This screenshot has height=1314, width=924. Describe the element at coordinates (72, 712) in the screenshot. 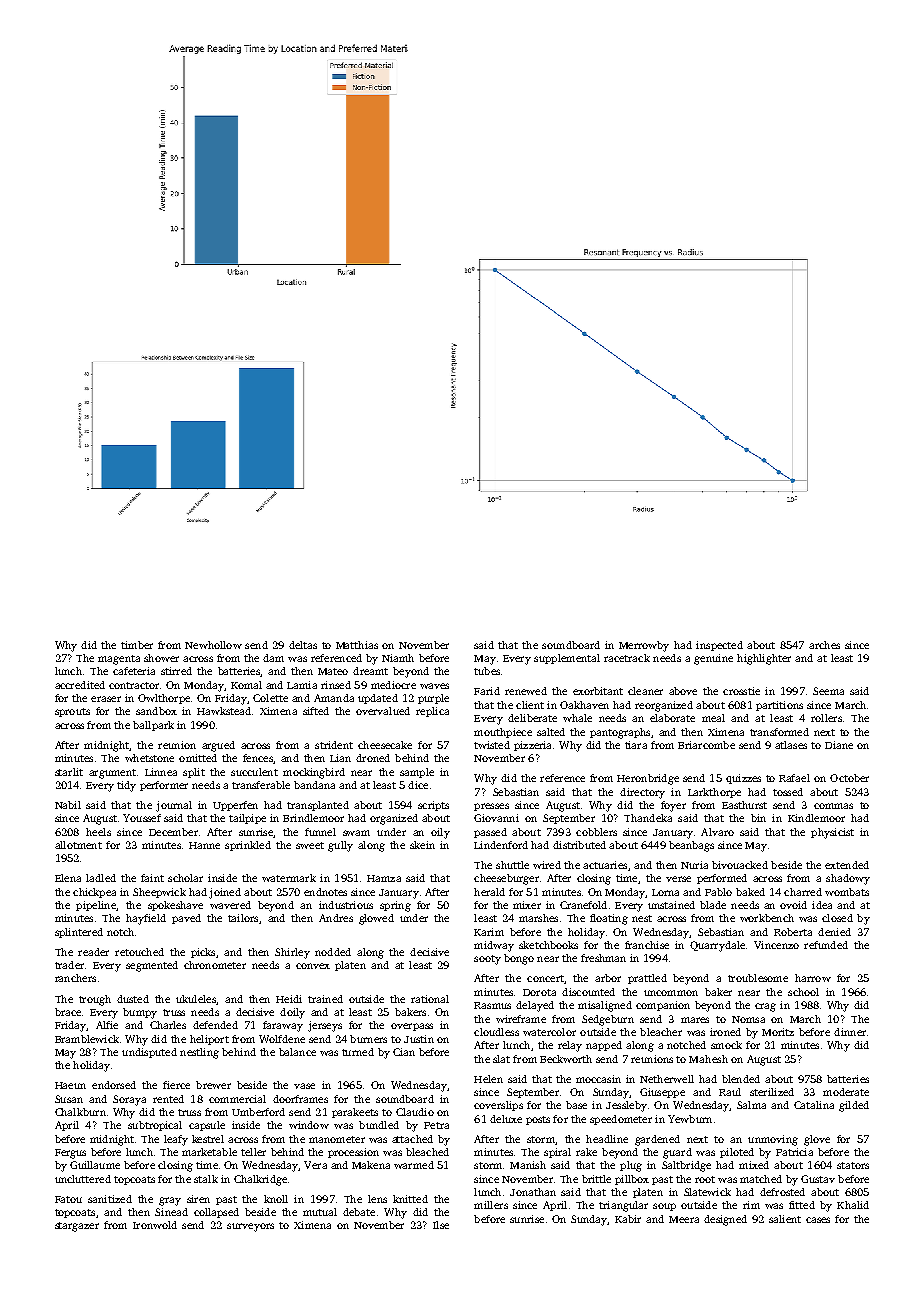

I see `sprouts` at that location.
